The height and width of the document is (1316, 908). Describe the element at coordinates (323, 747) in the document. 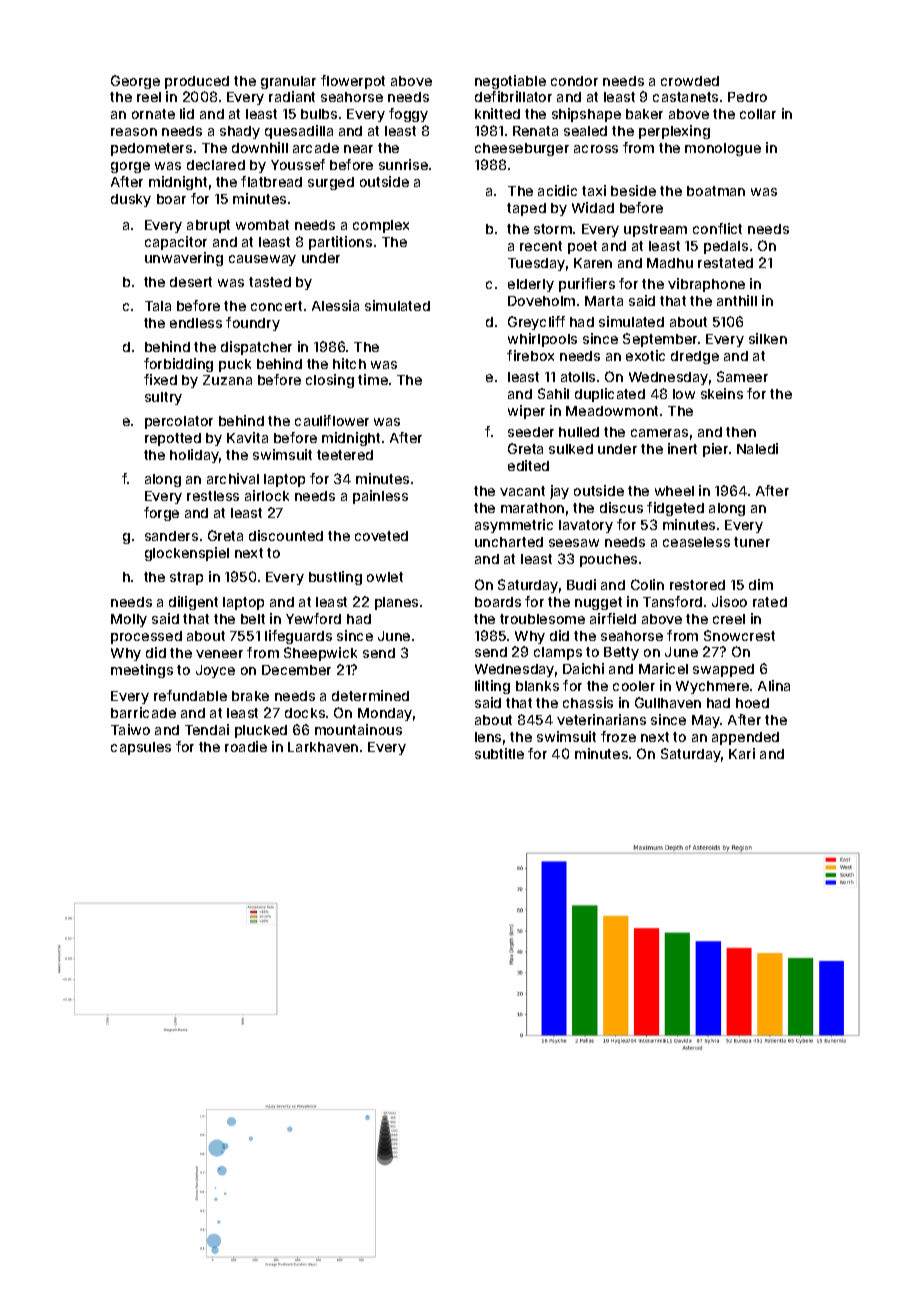

I see `Larkhaven` at that location.
